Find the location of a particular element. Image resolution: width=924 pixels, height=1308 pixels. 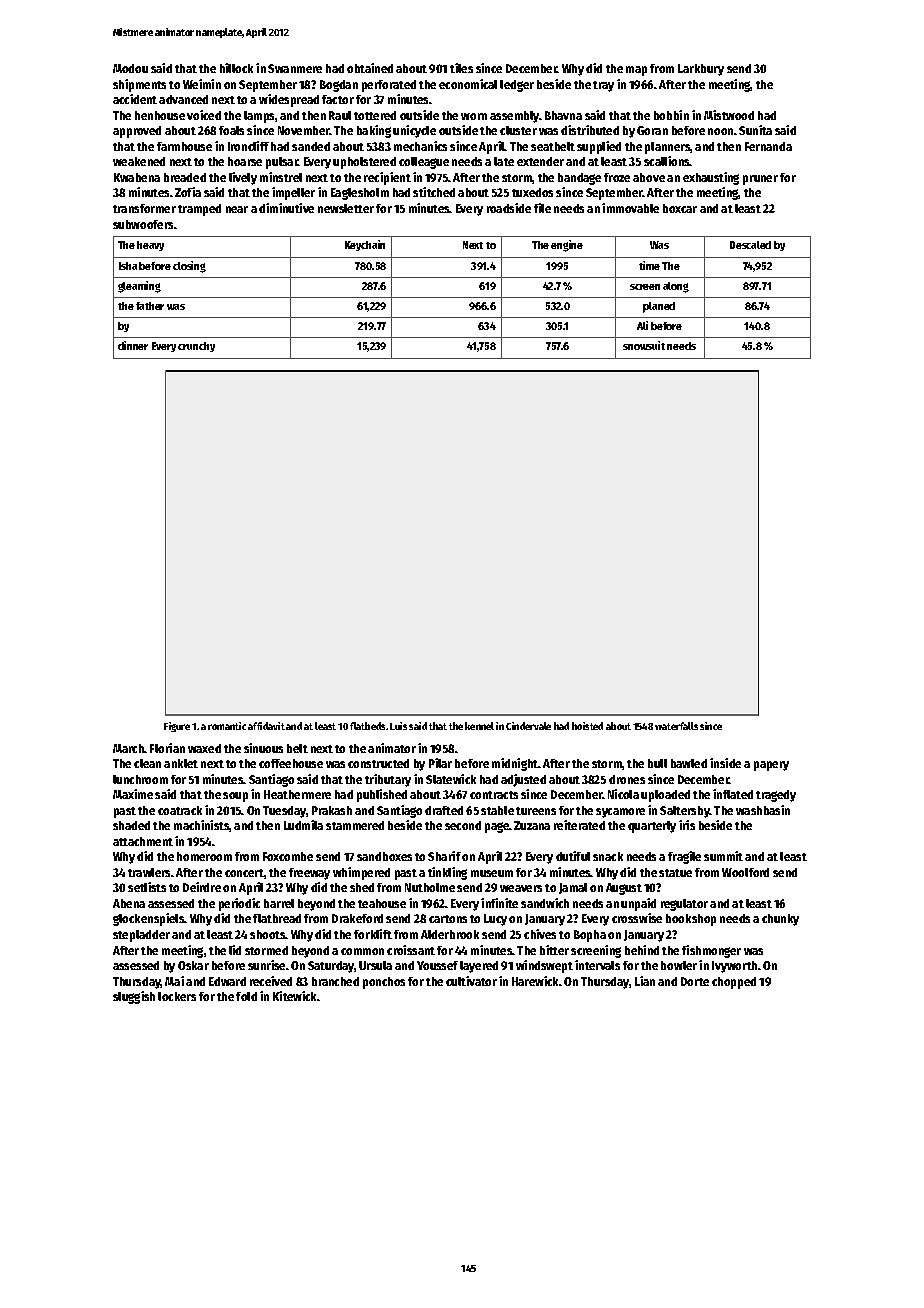

lockers is located at coordinates (177, 996).
